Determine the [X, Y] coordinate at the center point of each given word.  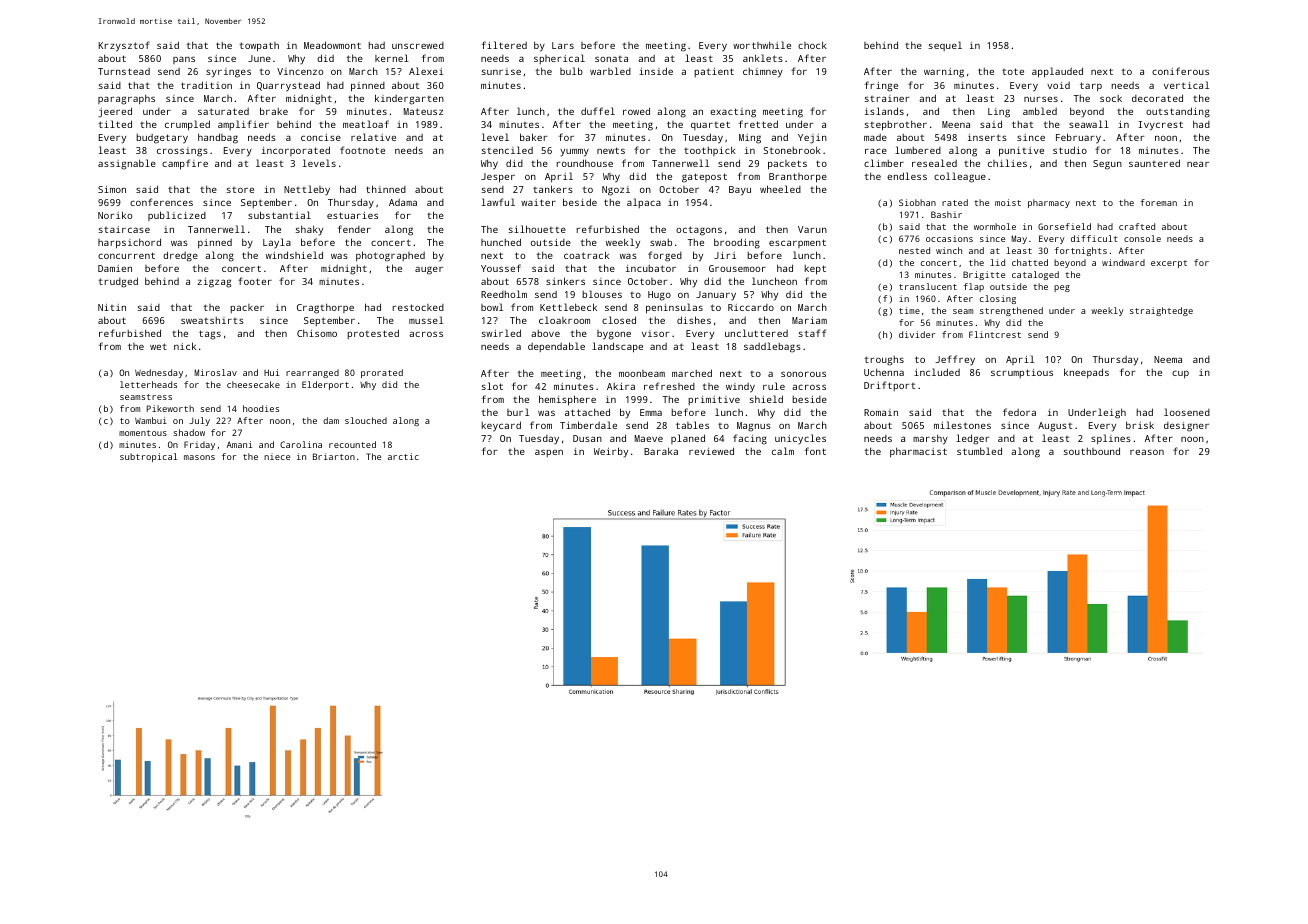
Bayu [740, 191]
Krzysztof [123, 46]
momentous [143, 433]
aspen [549, 453]
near [1198, 164]
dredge [180, 256]
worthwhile [762, 45]
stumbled [979, 451]
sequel [945, 46]
